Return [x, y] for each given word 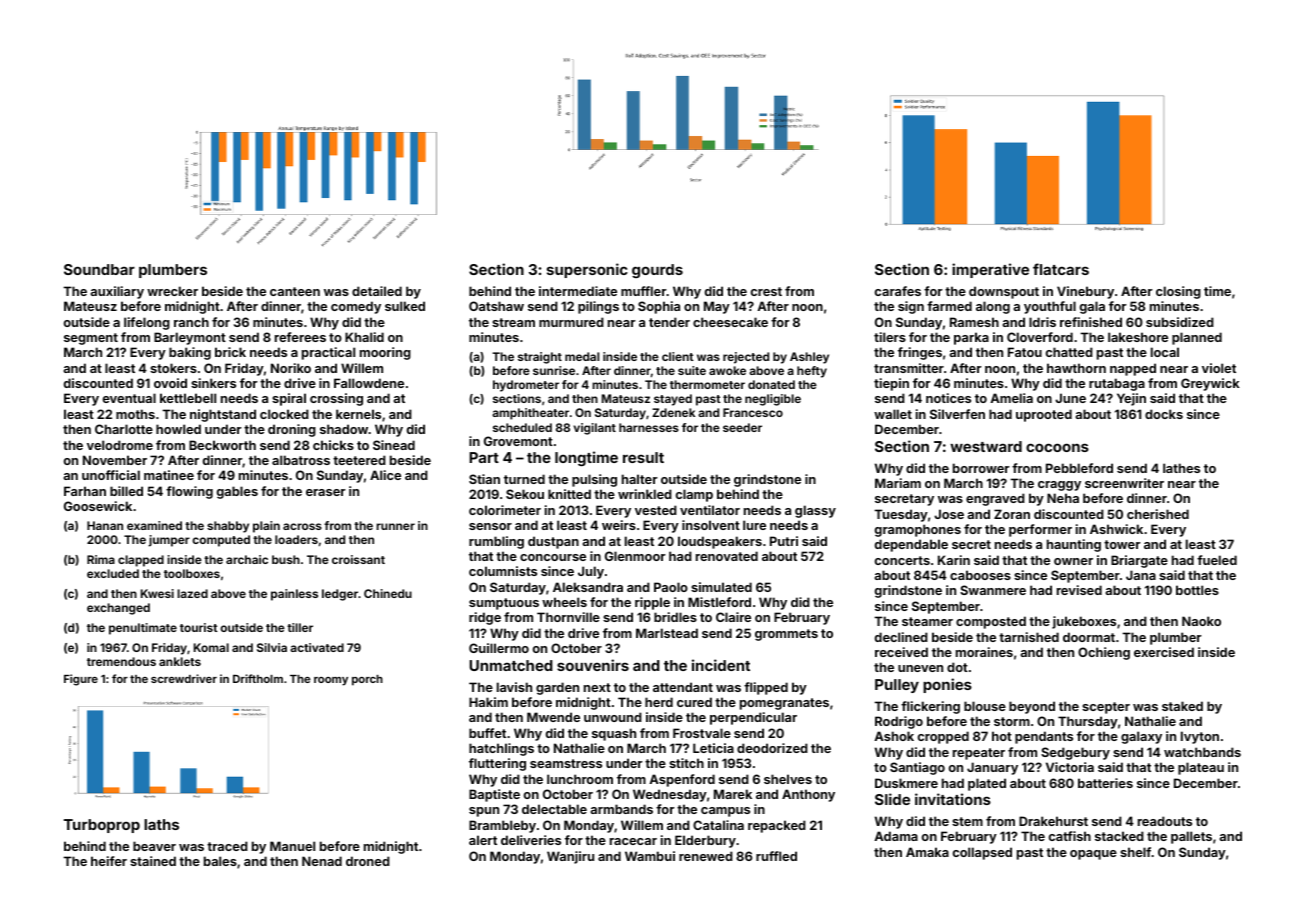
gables [237, 492]
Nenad [322, 861]
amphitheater [530, 414]
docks [1164, 414]
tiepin [891, 384]
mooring [385, 353]
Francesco [753, 412]
